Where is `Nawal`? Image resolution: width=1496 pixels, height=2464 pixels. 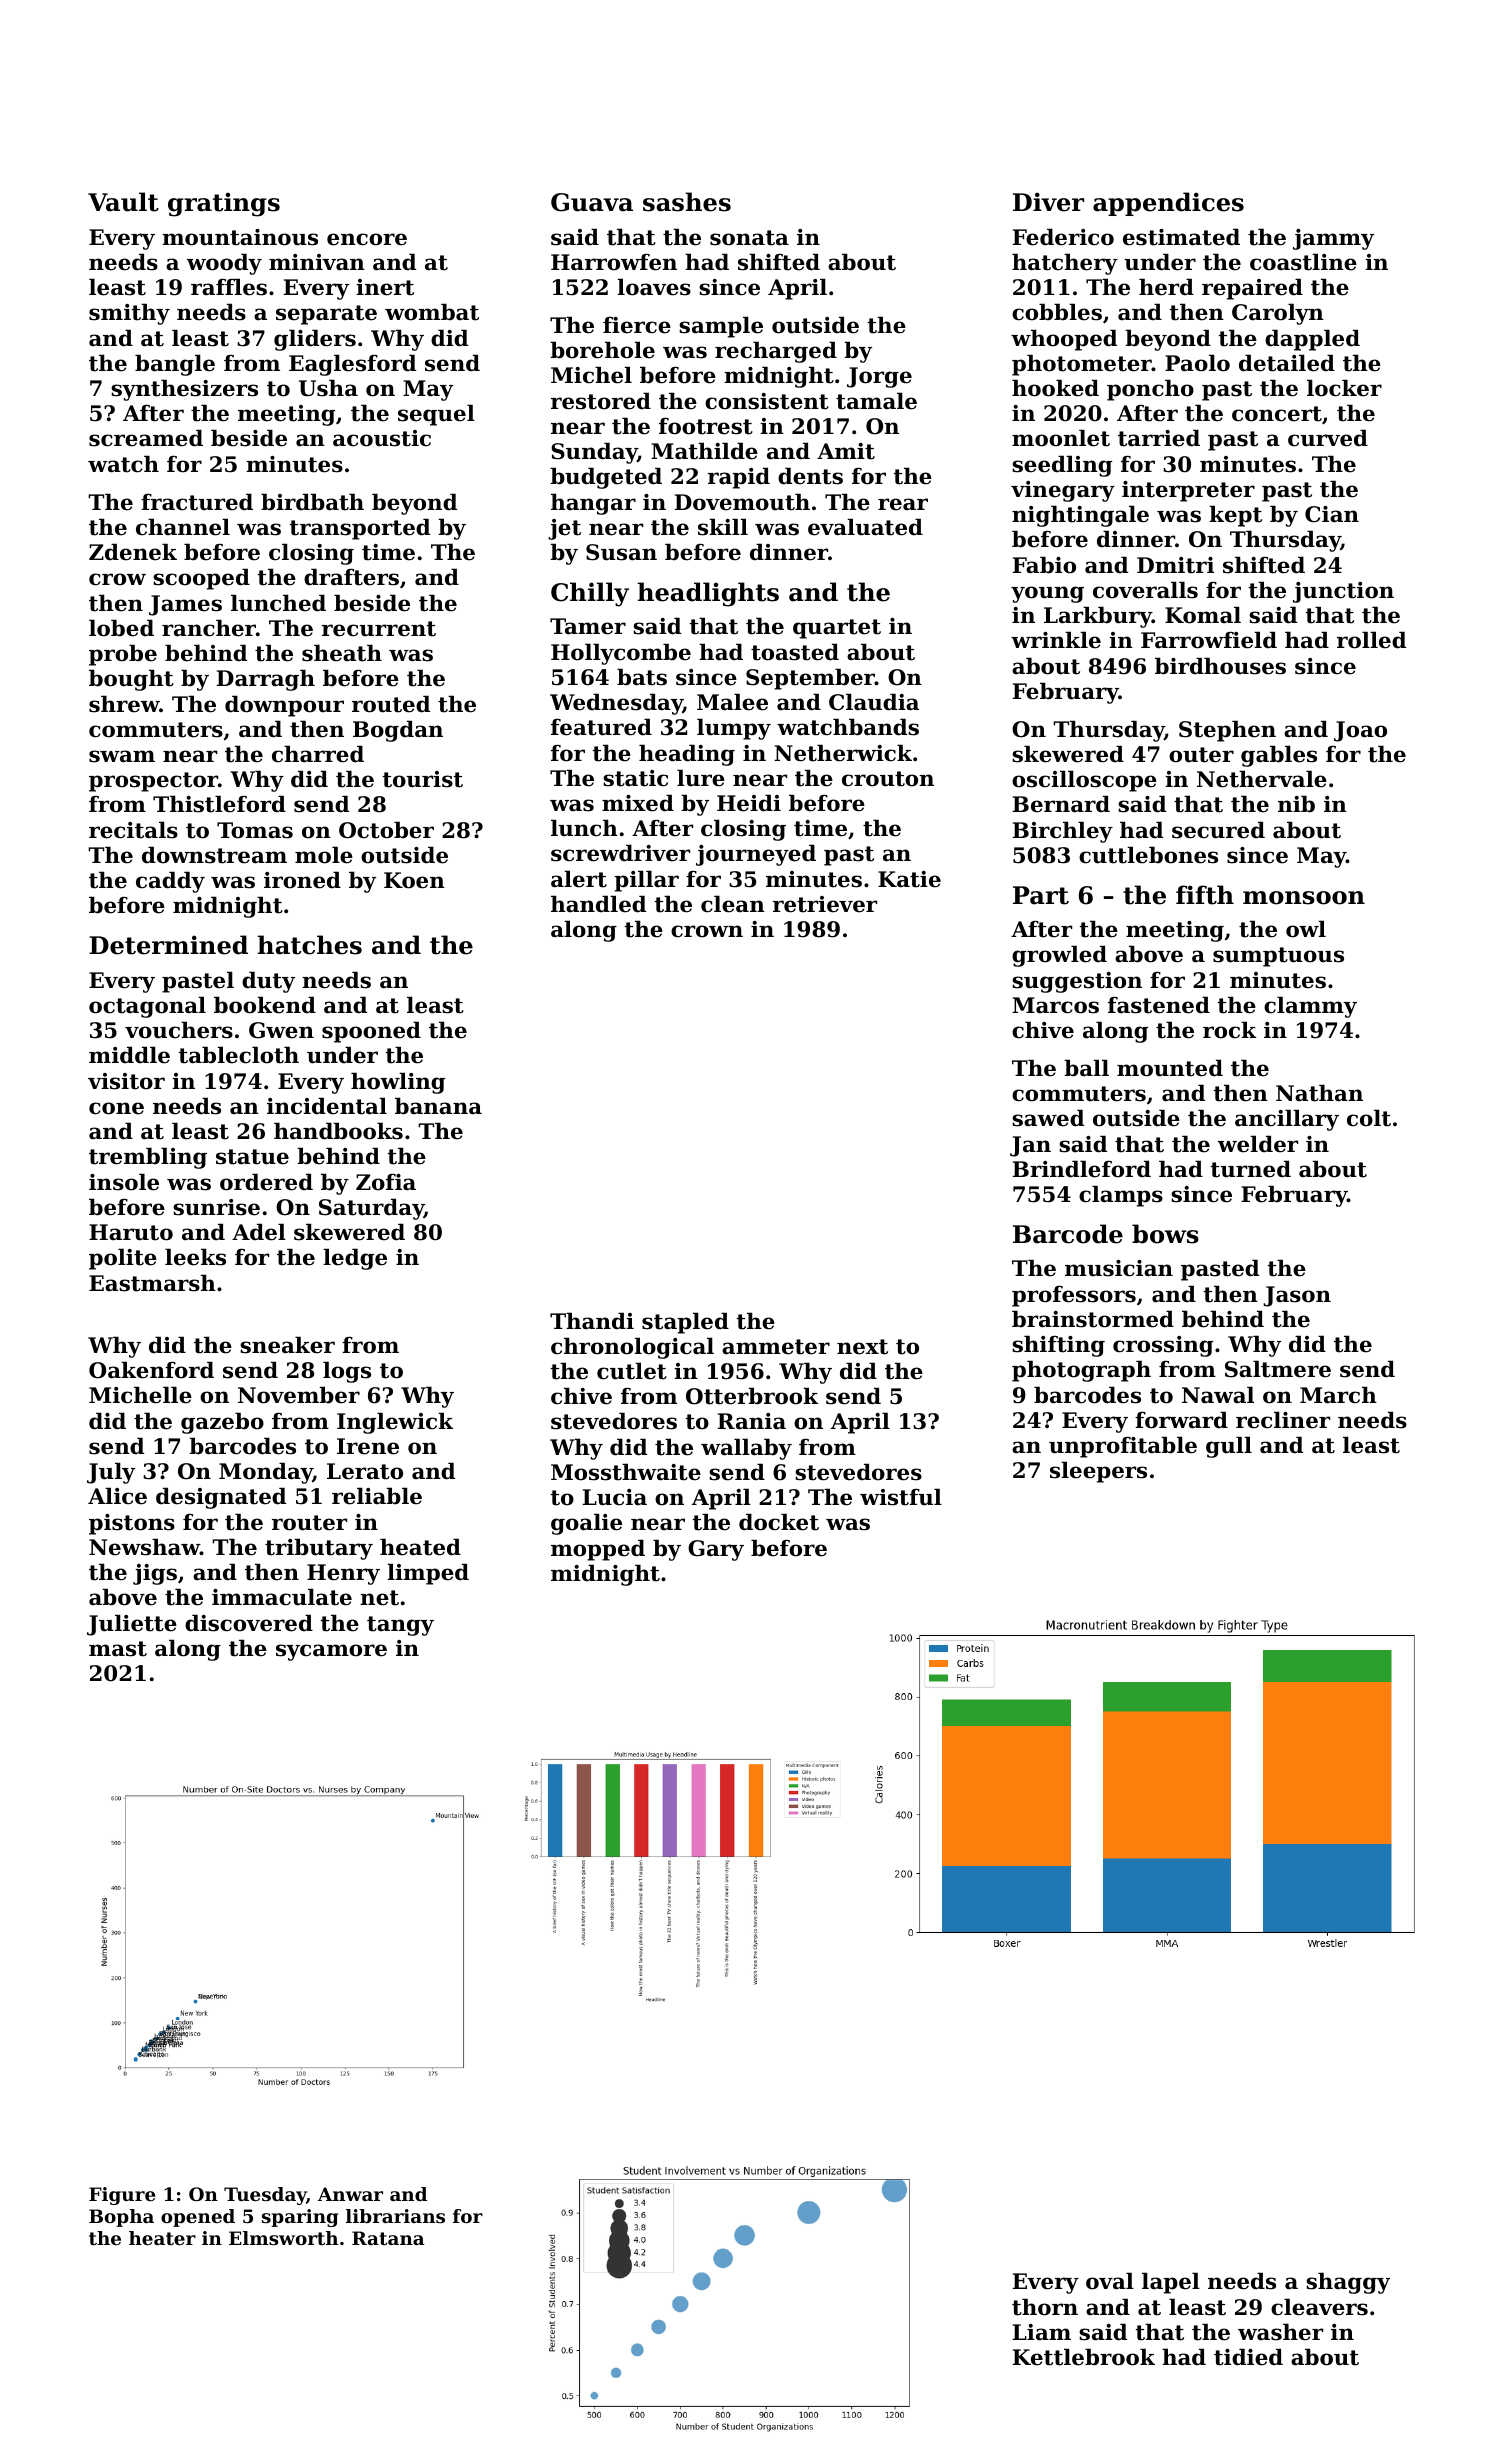
Nawal is located at coordinates (1218, 1395).
